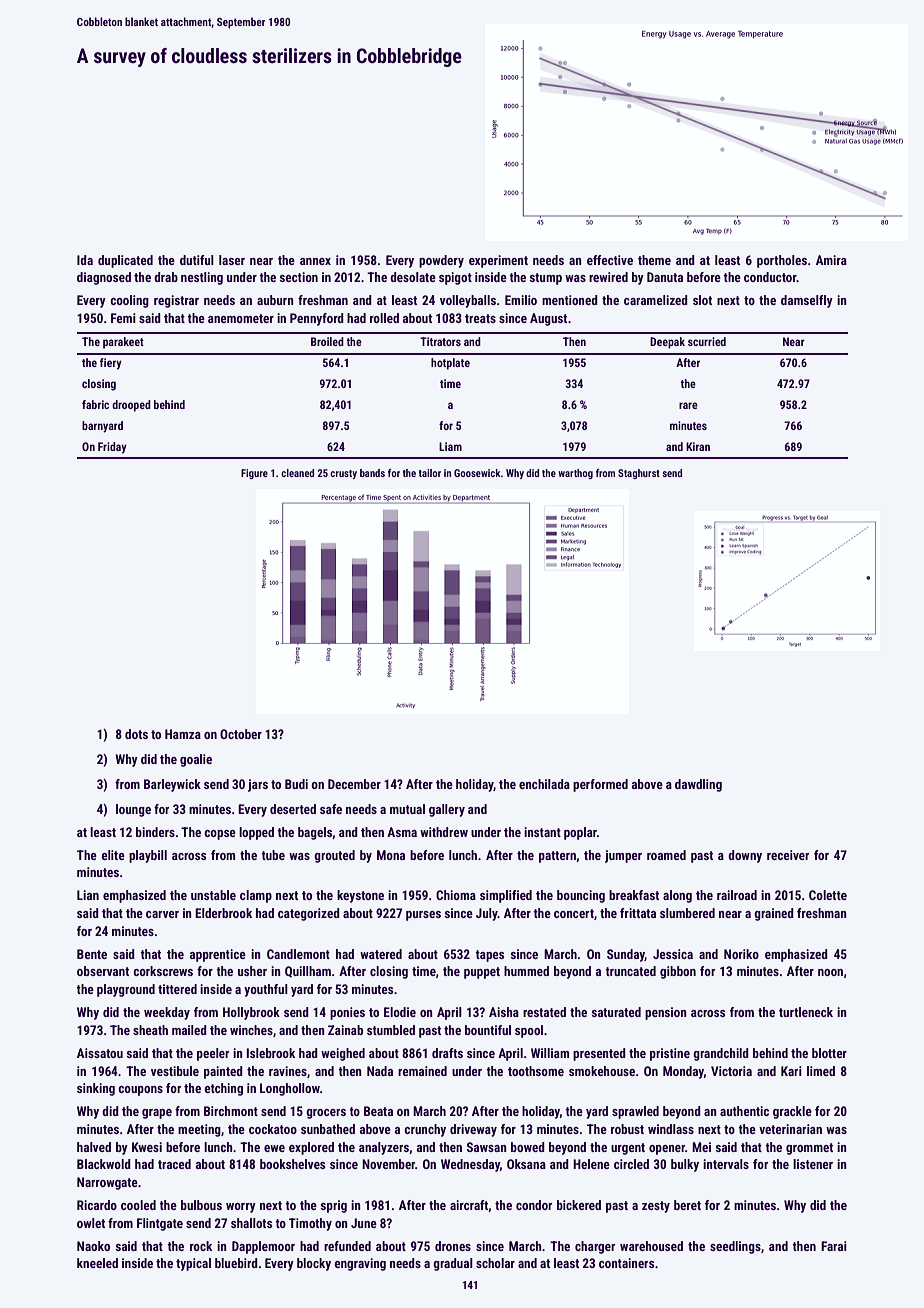 Image resolution: width=924 pixels, height=1308 pixels. Describe the element at coordinates (131, 406) in the page. I see `drooped` at that location.
